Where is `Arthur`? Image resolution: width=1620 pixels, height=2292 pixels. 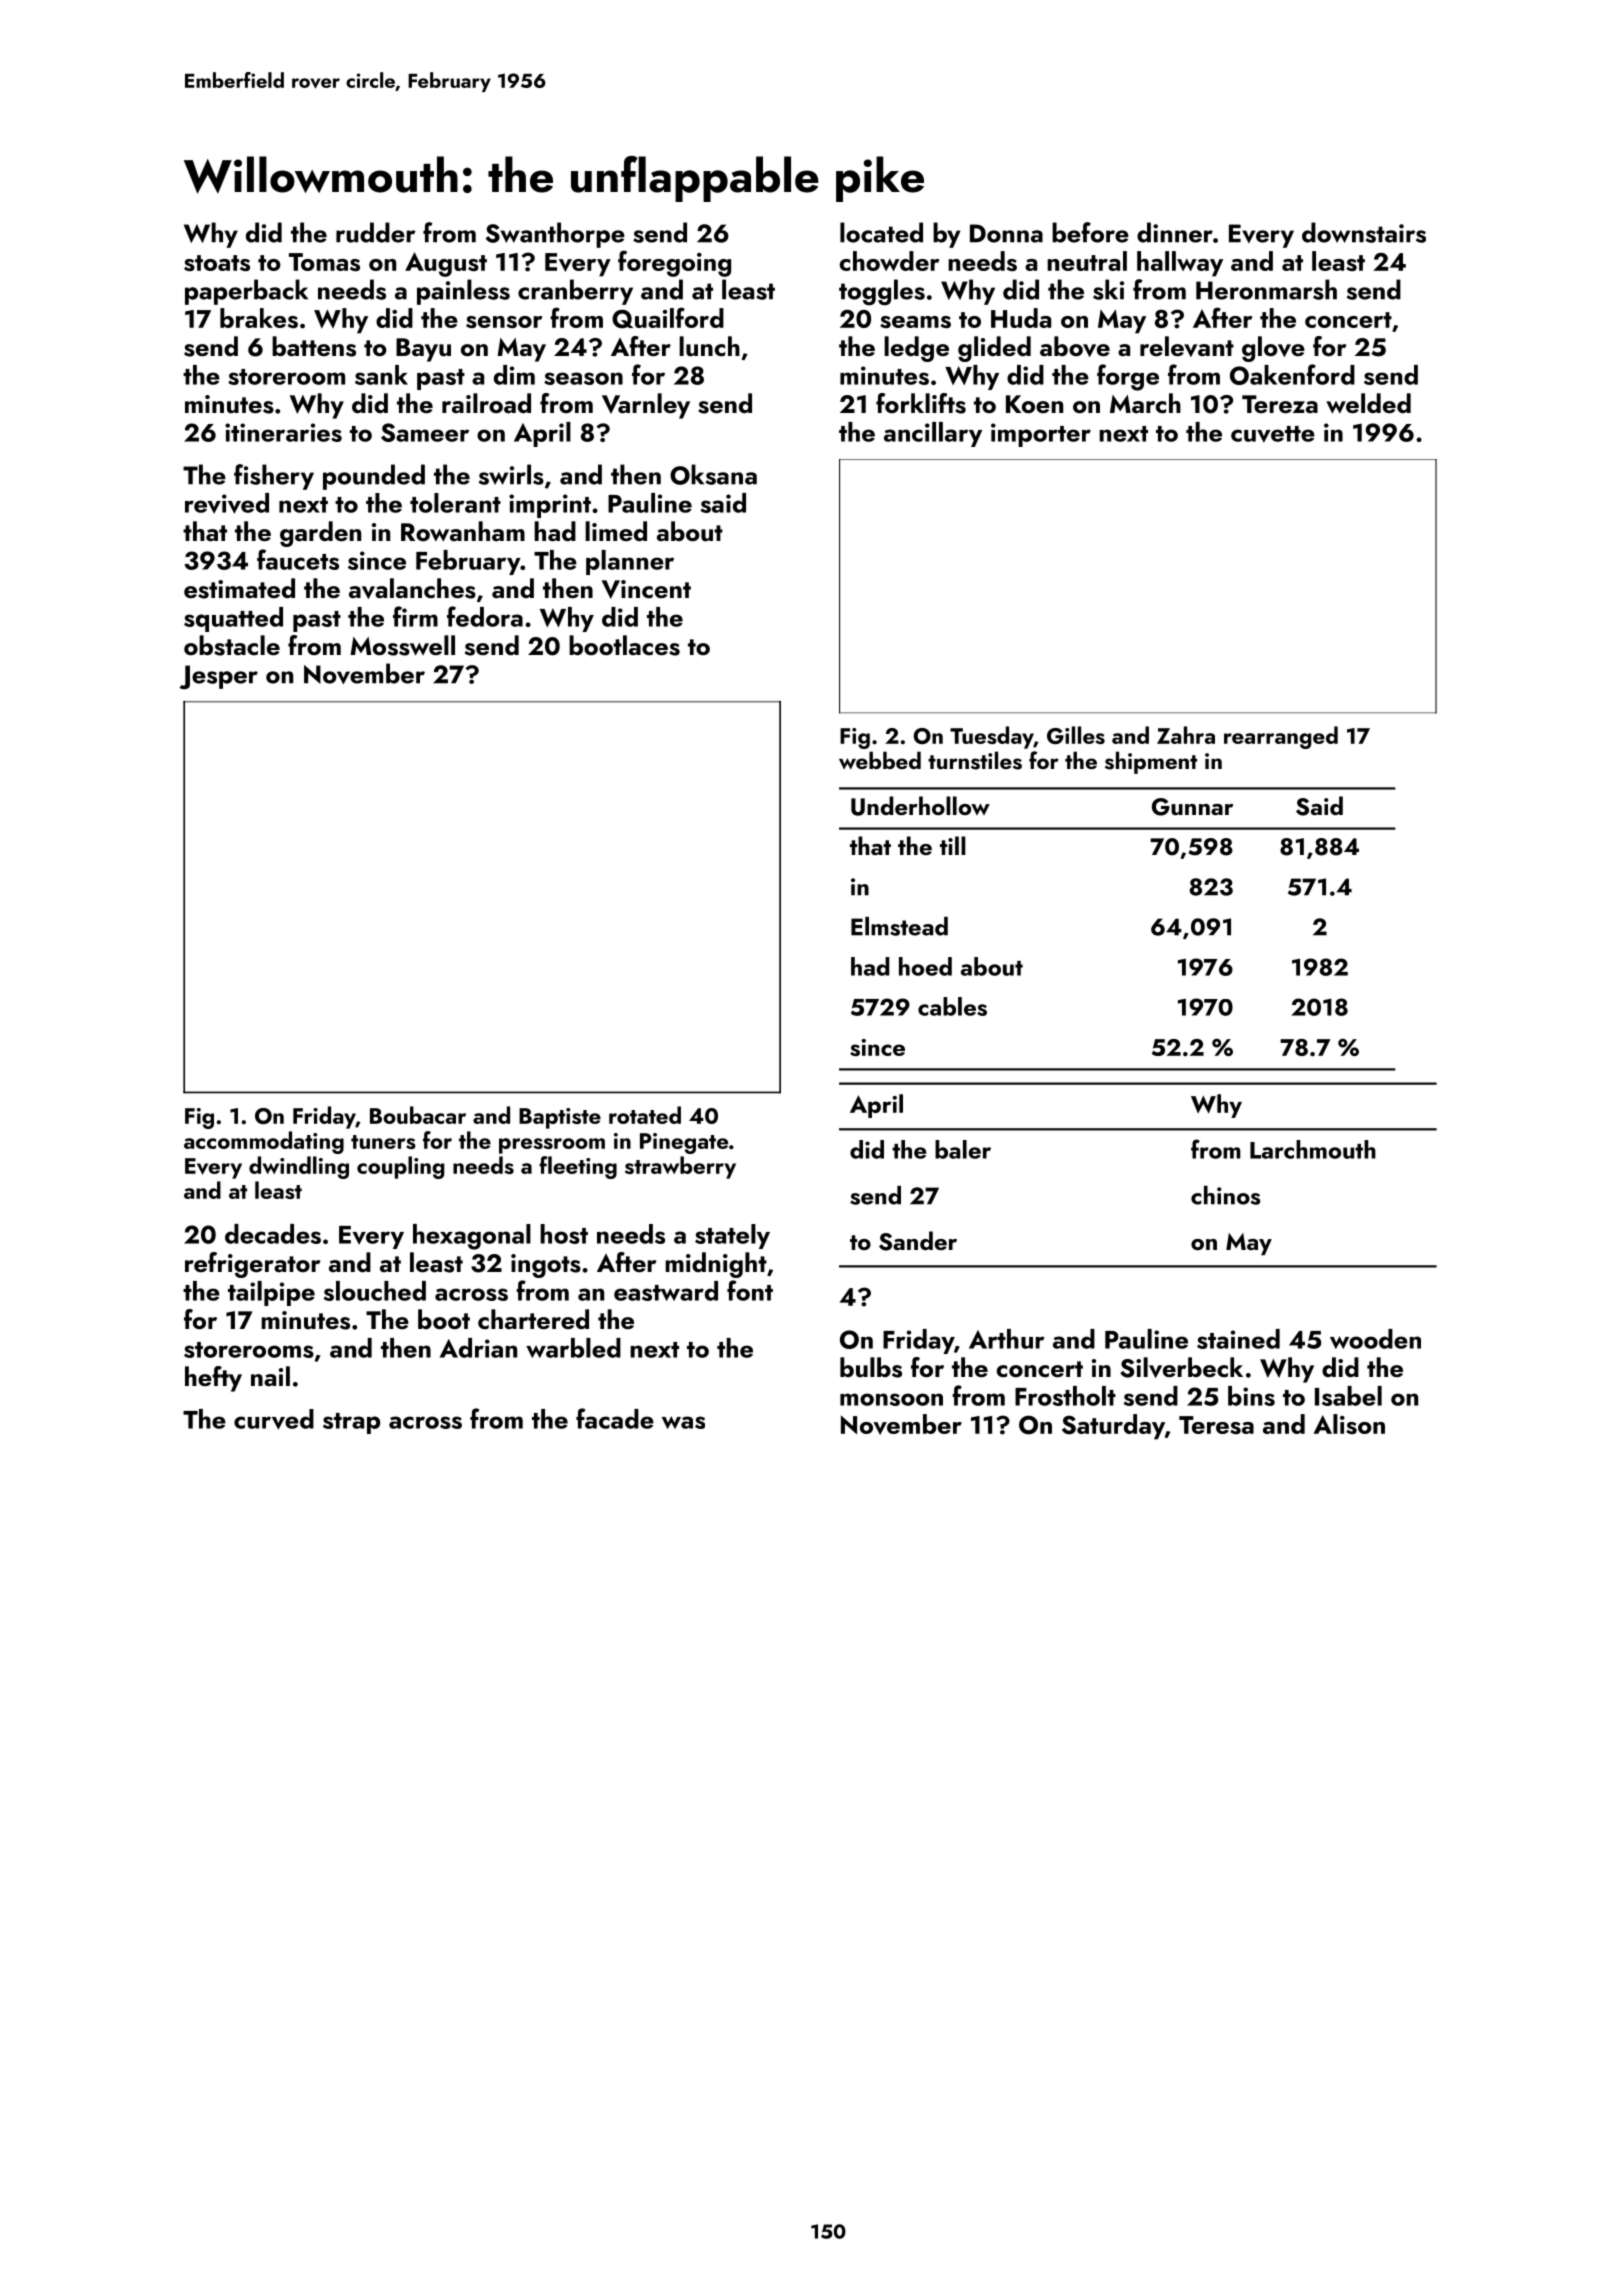 Arthur is located at coordinates (1007, 1339).
